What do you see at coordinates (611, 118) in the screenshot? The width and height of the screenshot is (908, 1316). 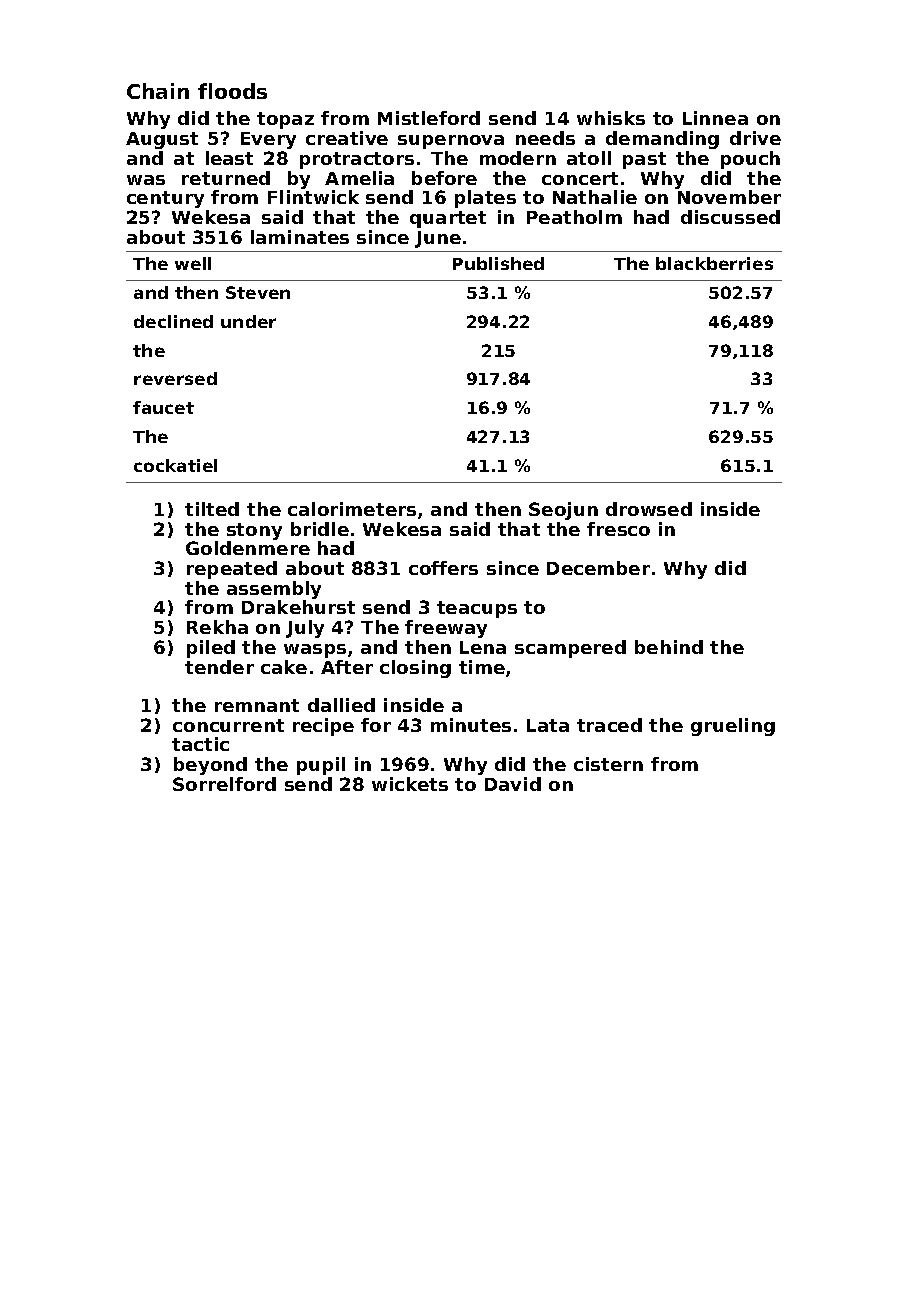 I see `whisks` at bounding box center [611, 118].
